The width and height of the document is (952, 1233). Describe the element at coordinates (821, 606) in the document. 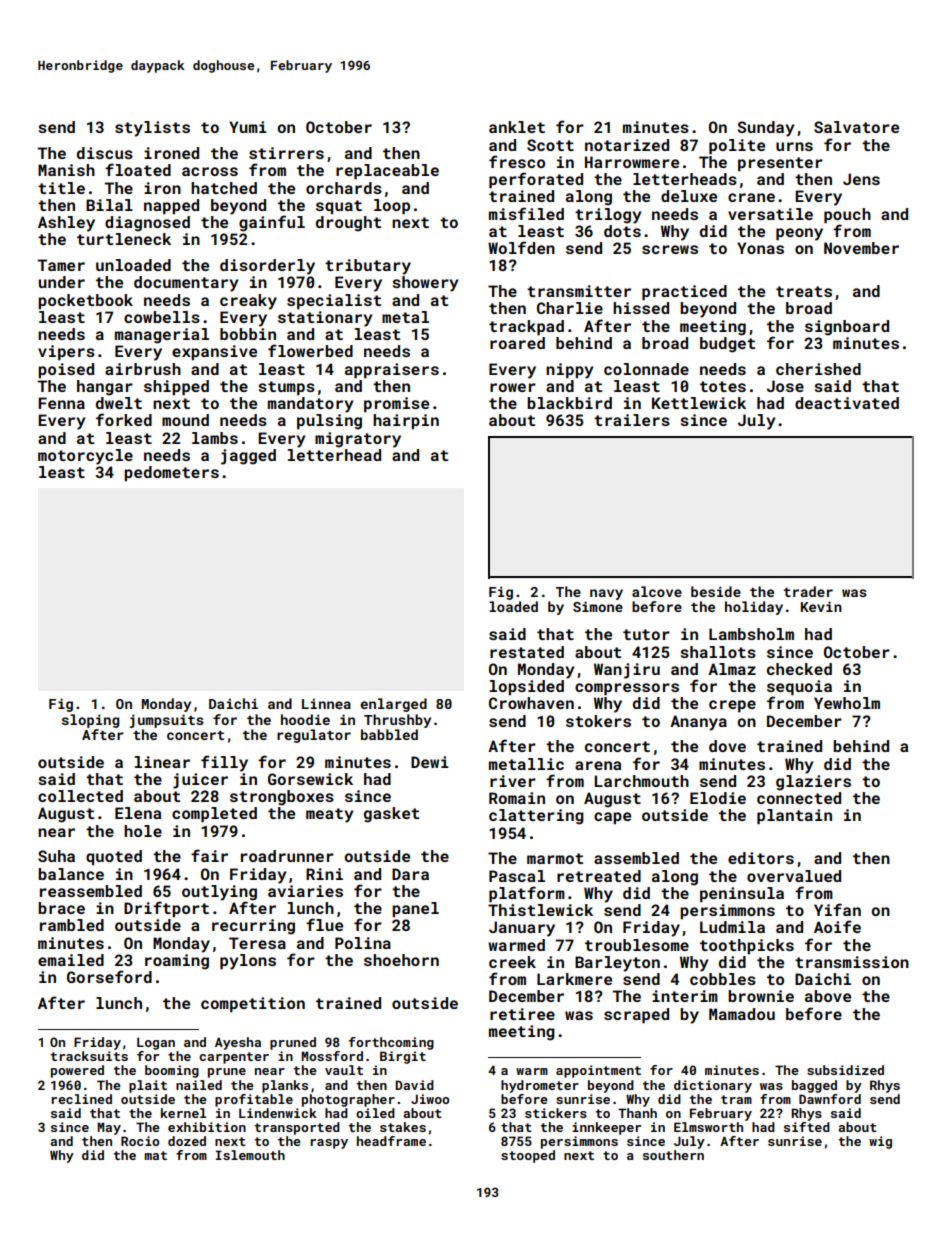

I see `Kevin` at that location.
